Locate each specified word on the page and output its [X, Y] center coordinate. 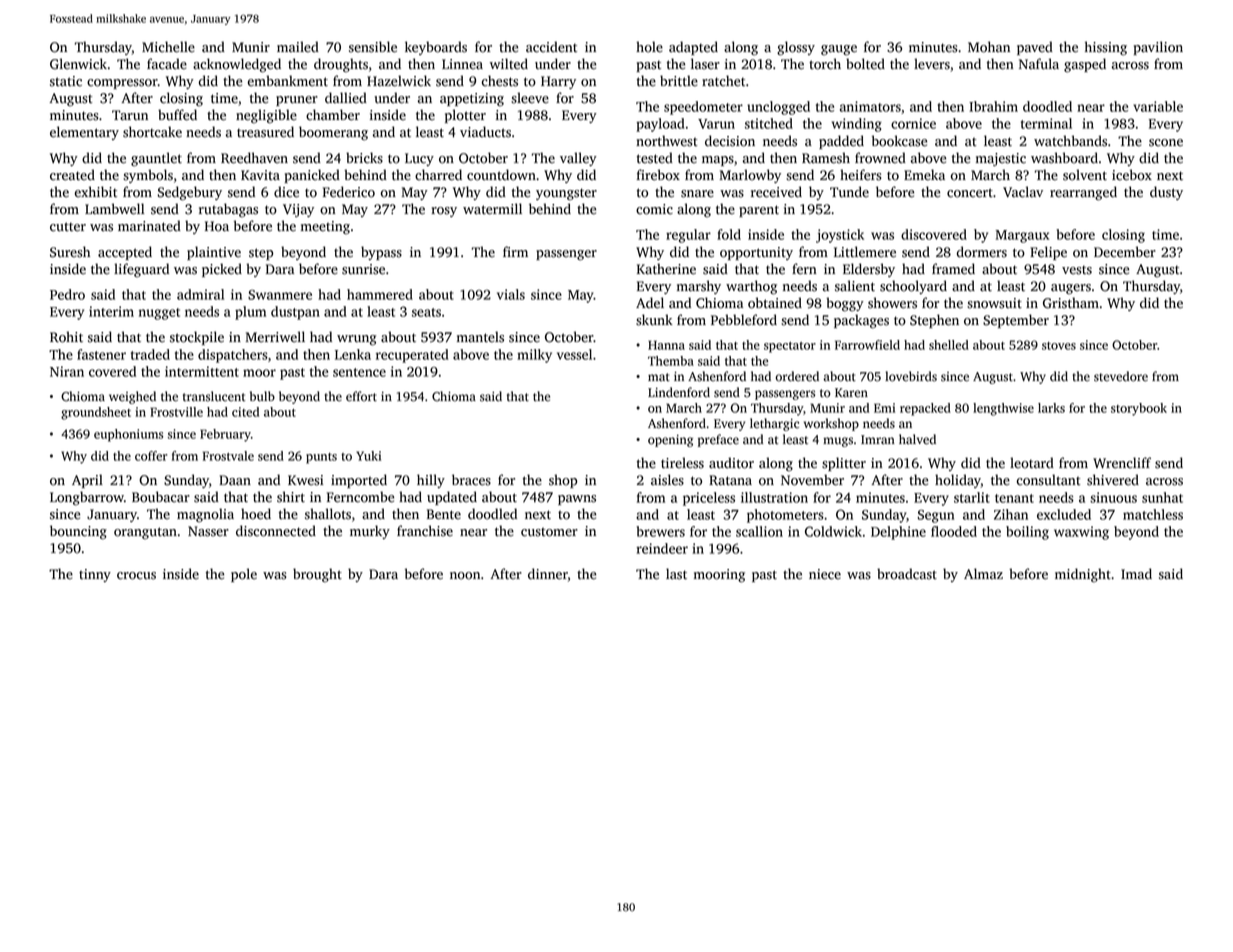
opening [670, 441]
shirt [291, 497]
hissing [1106, 48]
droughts [341, 65]
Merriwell [275, 337]
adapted [693, 48]
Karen [851, 393]
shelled [949, 345]
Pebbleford [744, 320]
